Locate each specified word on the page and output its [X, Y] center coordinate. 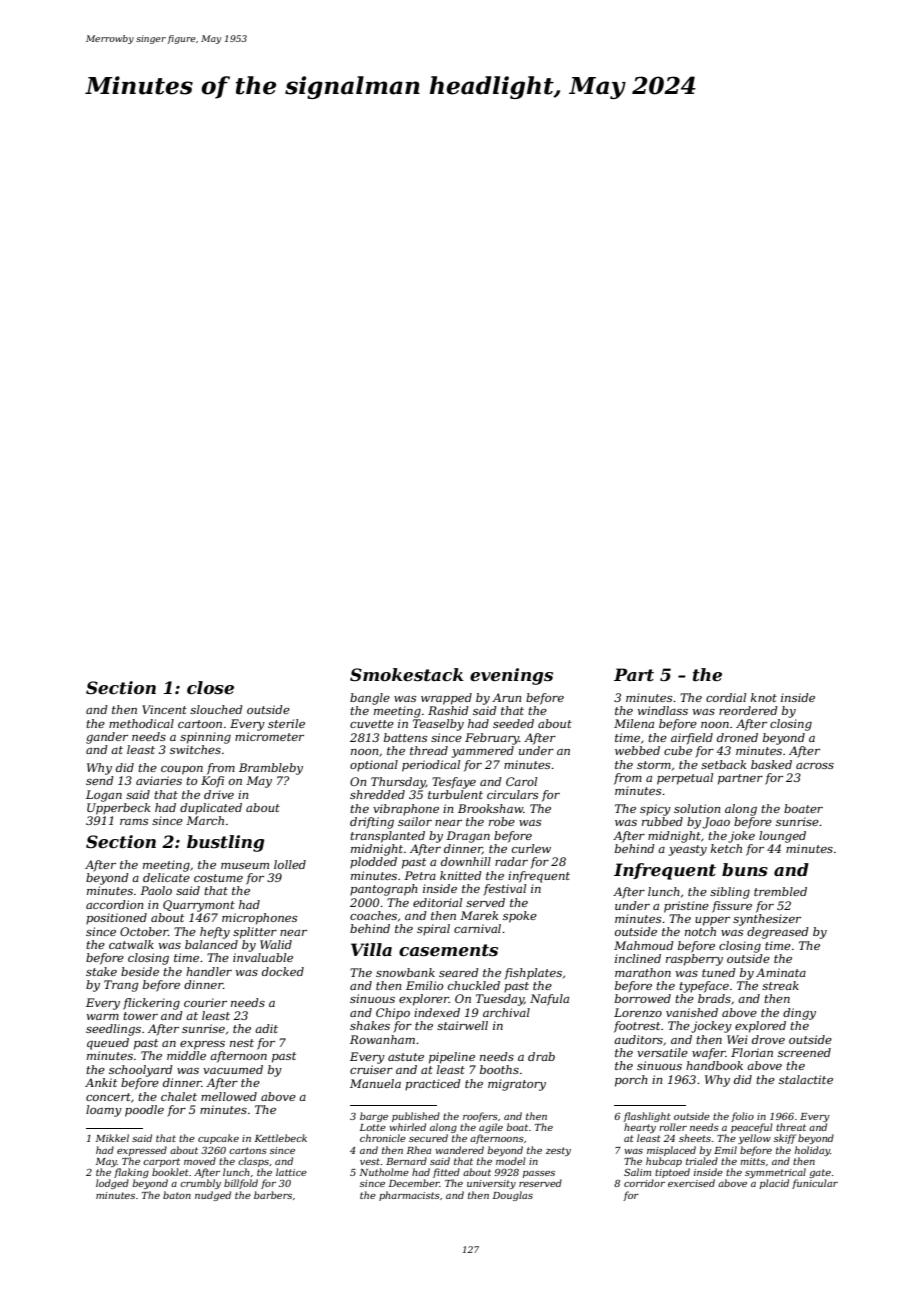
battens [405, 737]
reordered [748, 710]
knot [764, 697]
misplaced [671, 1151]
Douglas [513, 1196]
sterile [286, 723]
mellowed [229, 1096]
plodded [373, 863]
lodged [112, 1184]
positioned [116, 919]
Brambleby [271, 769]
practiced [433, 1085]
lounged [782, 837]
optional [374, 766]
